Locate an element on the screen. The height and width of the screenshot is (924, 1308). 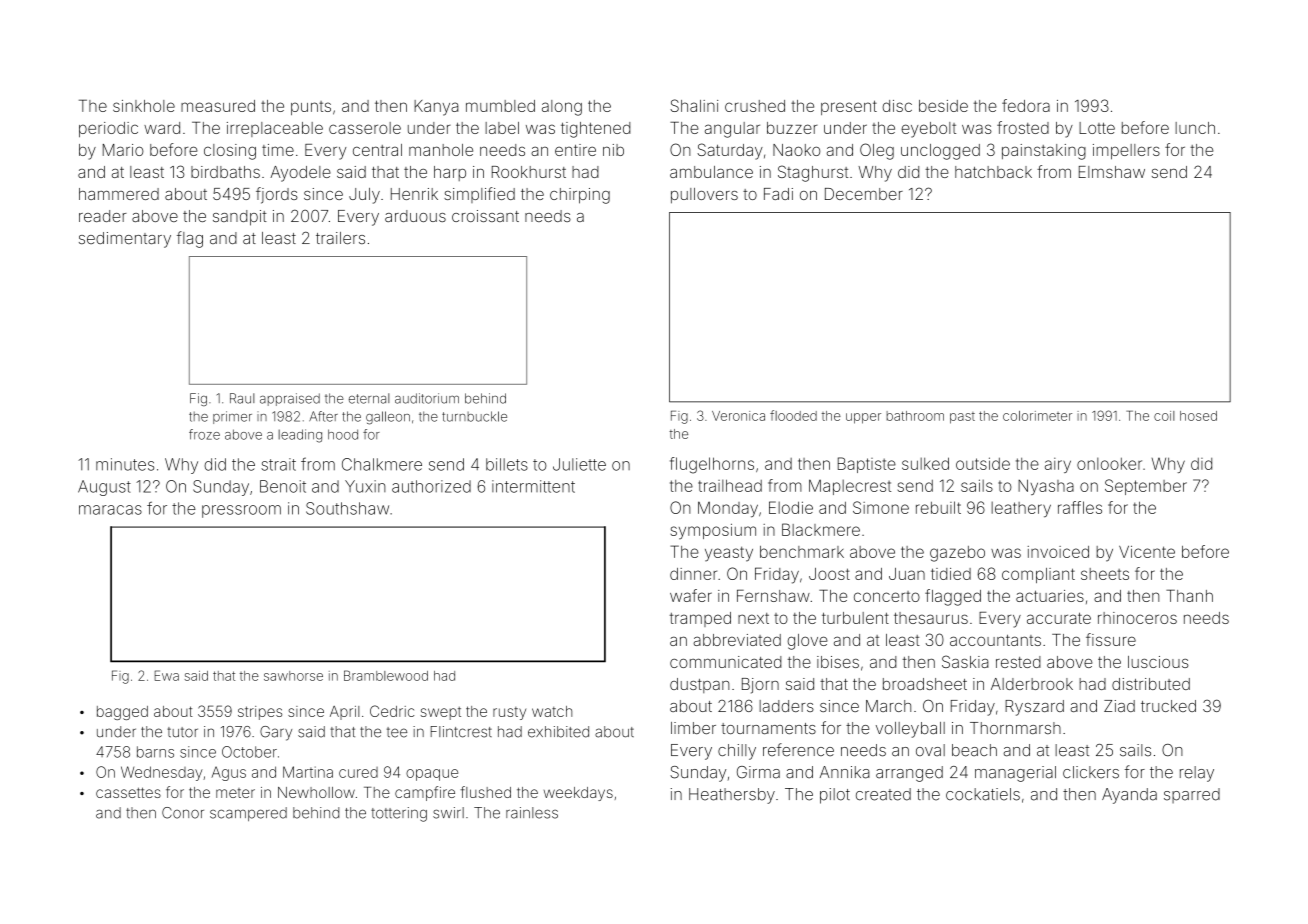
sinkhole is located at coordinates (144, 106).
